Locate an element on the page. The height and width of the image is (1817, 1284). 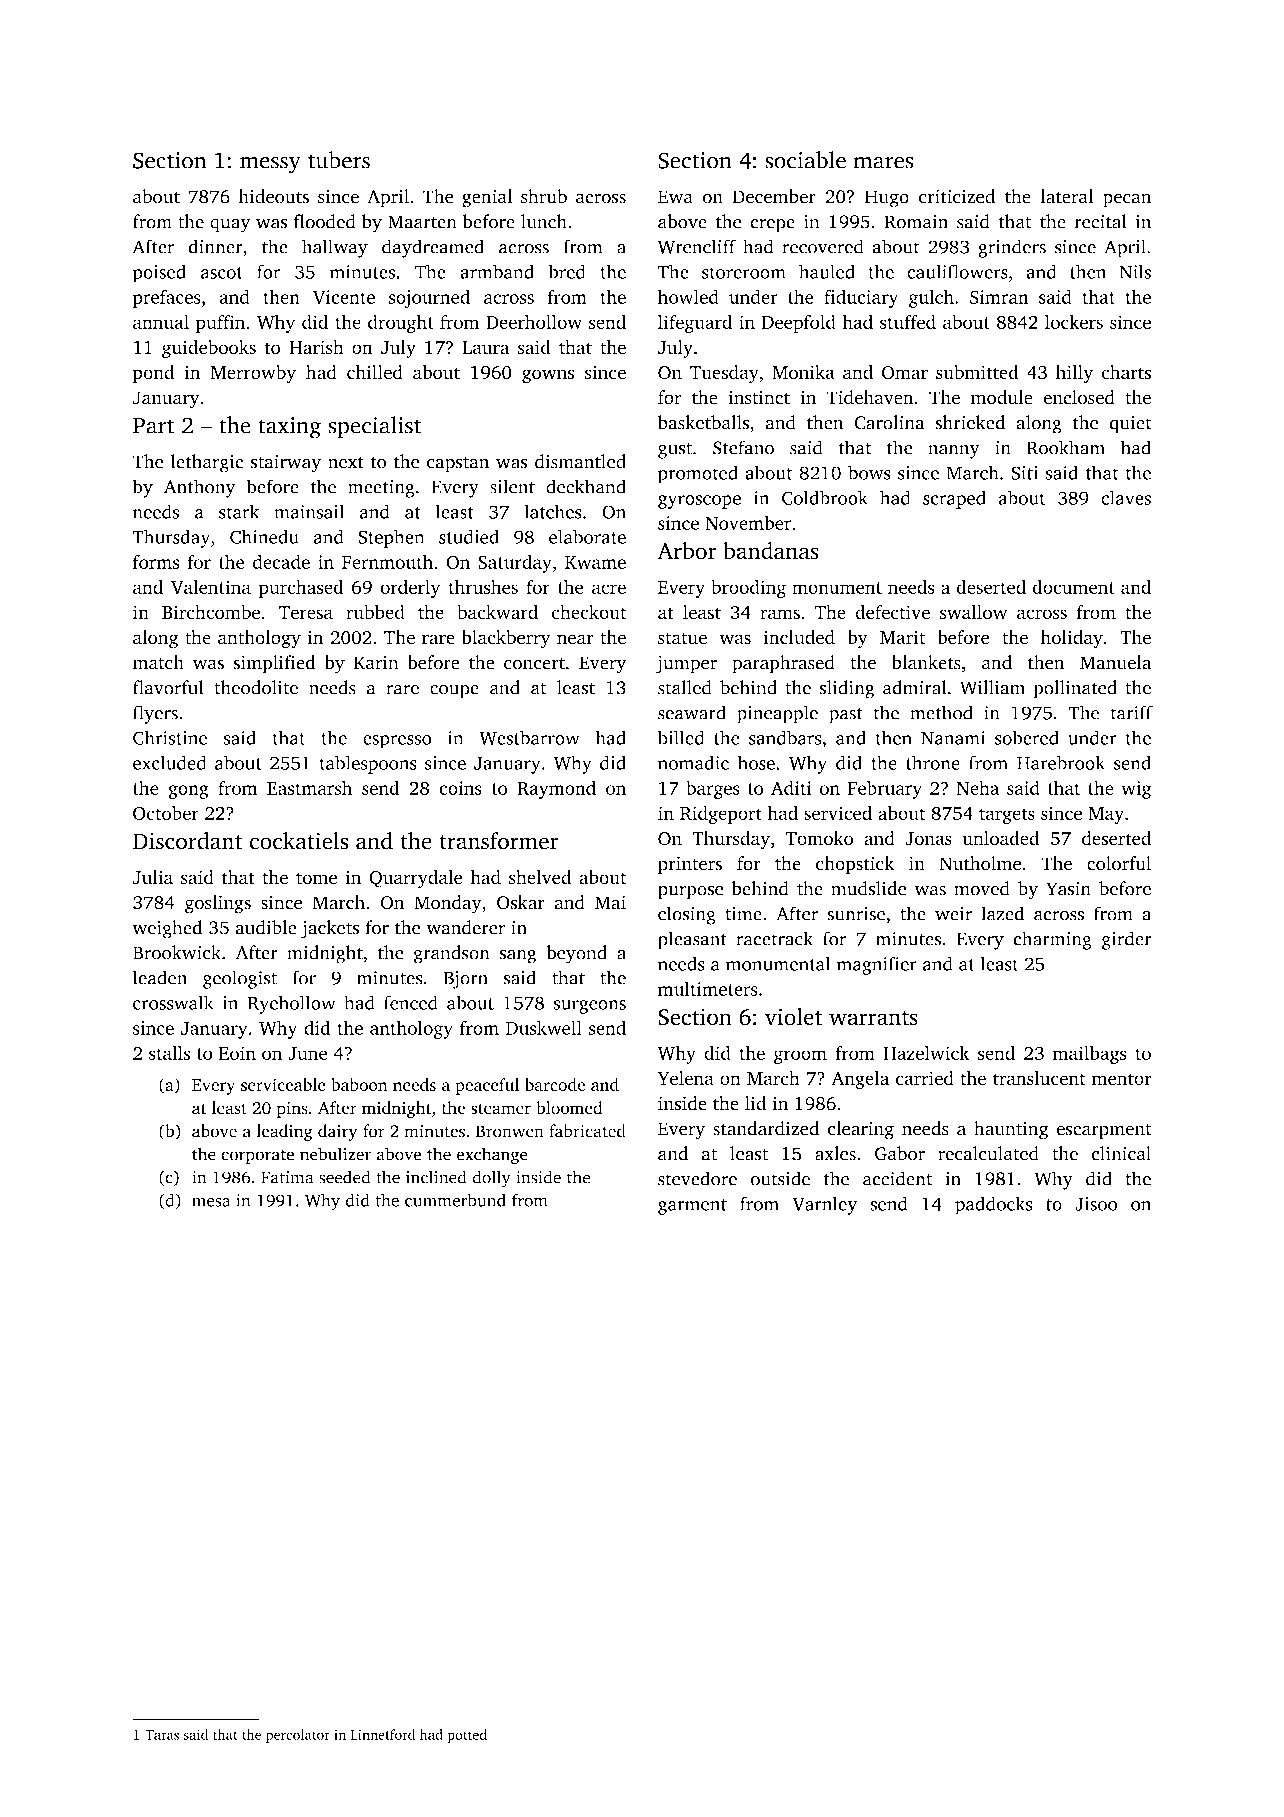
potted is located at coordinates (467, 1736).
